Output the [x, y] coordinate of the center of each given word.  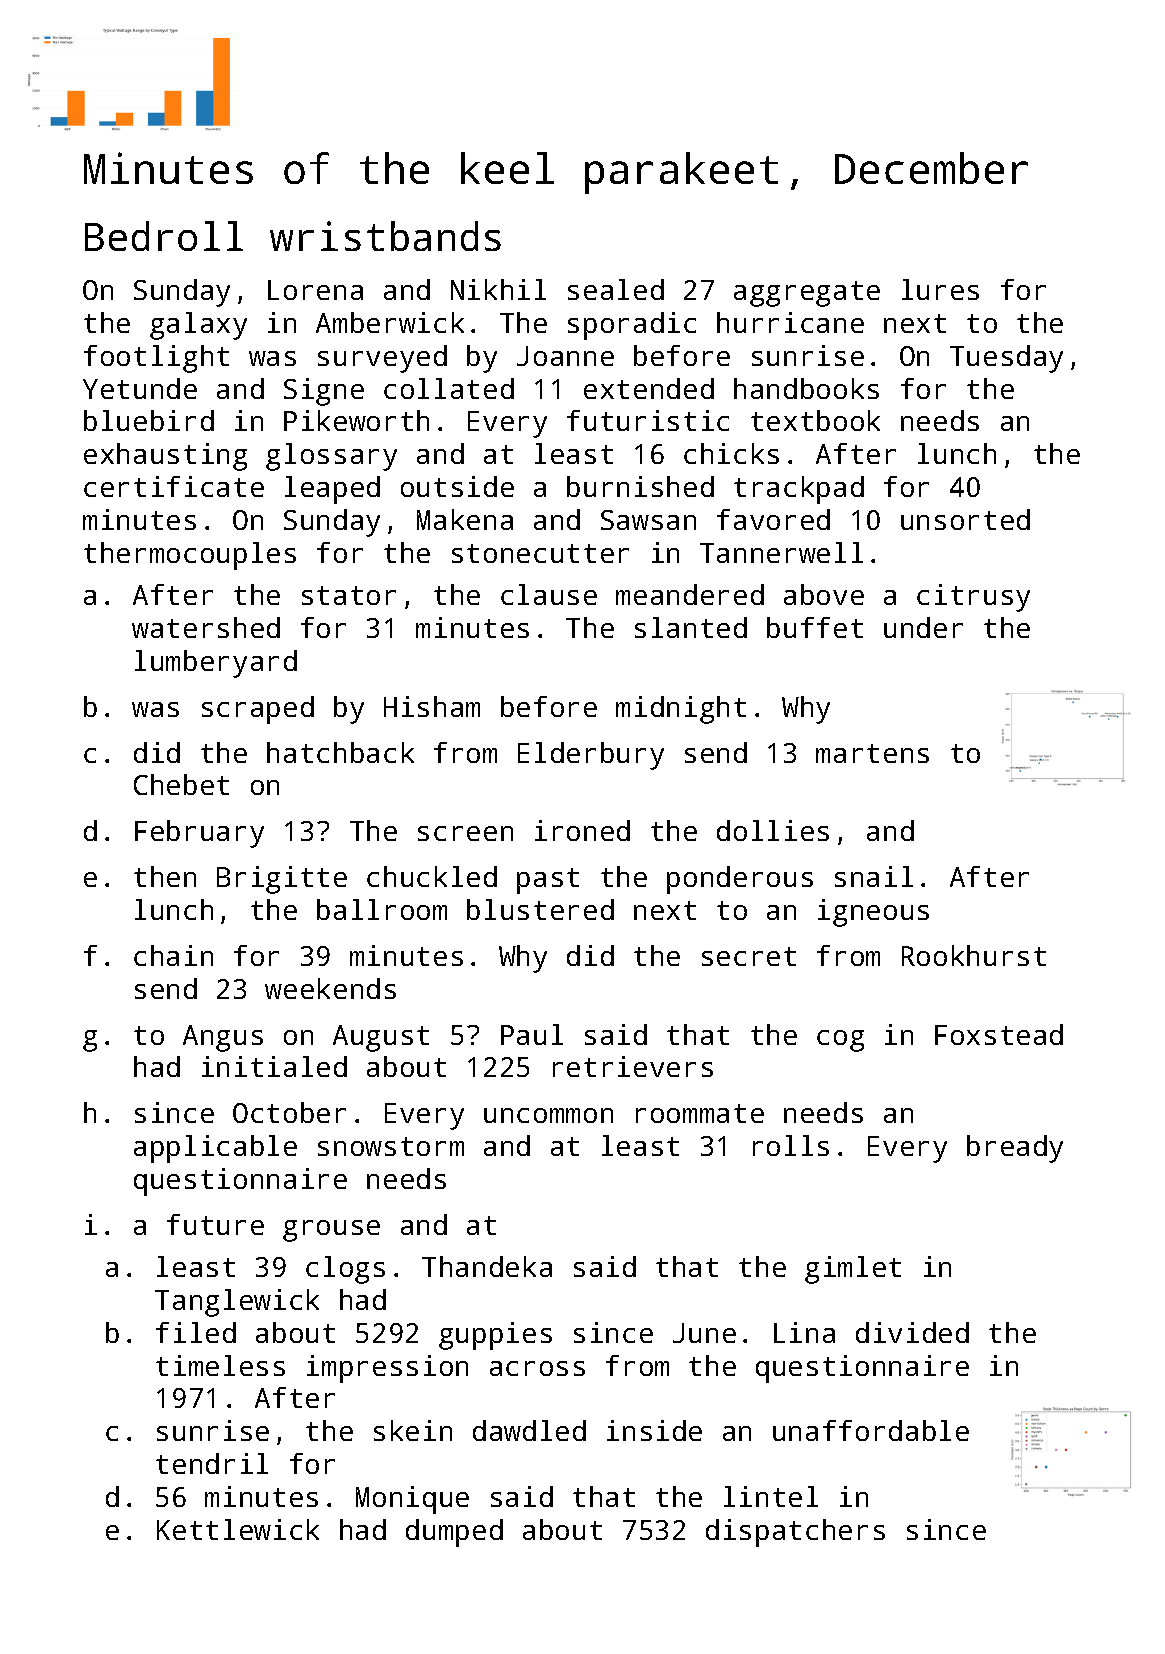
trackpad [799, 490]
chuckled [432, 876]
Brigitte [282, 880]
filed [196, 1332]
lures [940, 289]
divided [912, 1332]
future [215, 1224]
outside [457, 486]
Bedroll [164, 236]
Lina [804, 1332]
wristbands [385, 236]
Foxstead [999, 1034]
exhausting [165, 457]
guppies [495, 1336]
